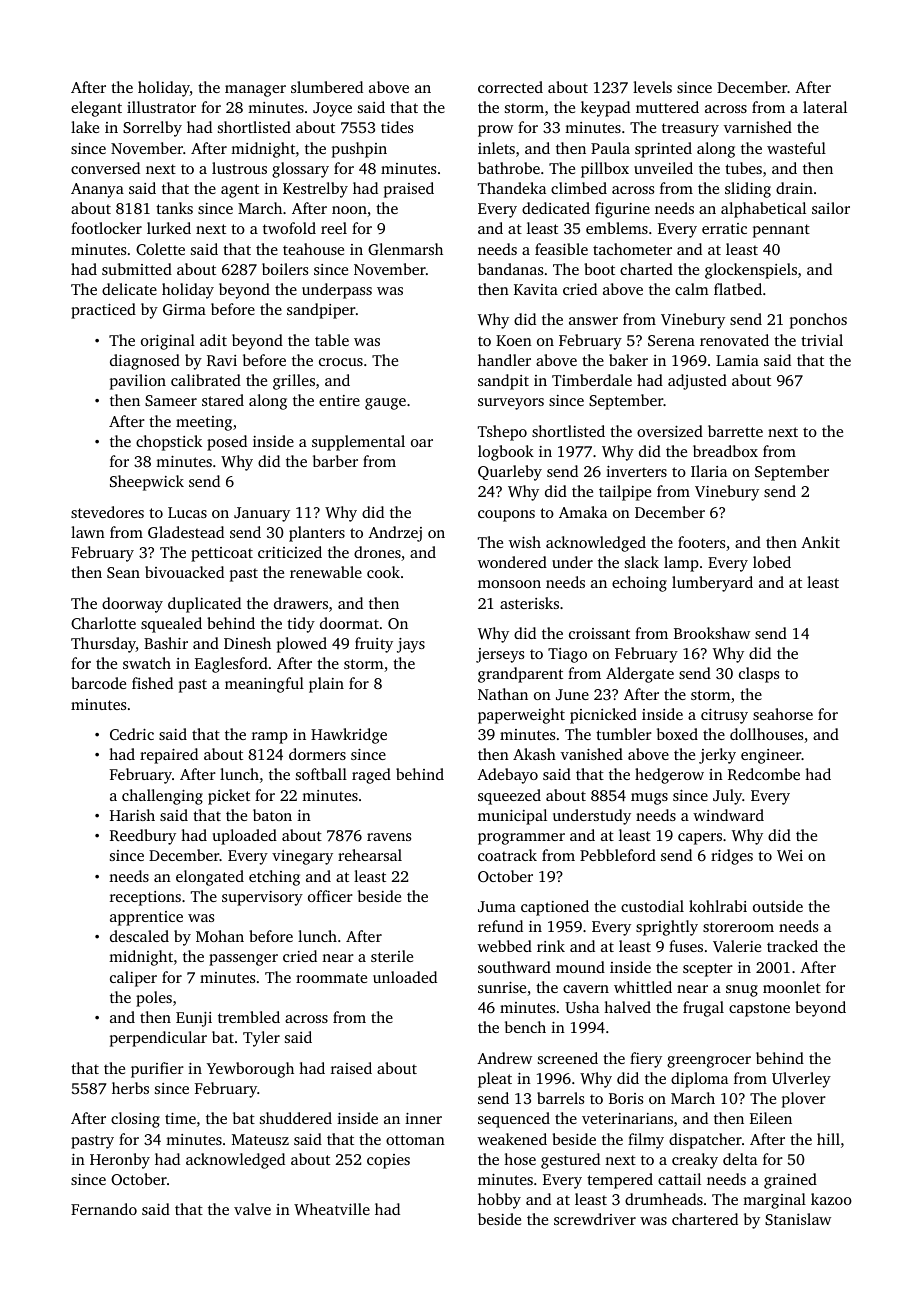 The height and width of the screenshot is (1308, 924). What do you see at coordinates (147, 663) in the screenshot?
I see `swatch` at bounding box center [147, 663].
